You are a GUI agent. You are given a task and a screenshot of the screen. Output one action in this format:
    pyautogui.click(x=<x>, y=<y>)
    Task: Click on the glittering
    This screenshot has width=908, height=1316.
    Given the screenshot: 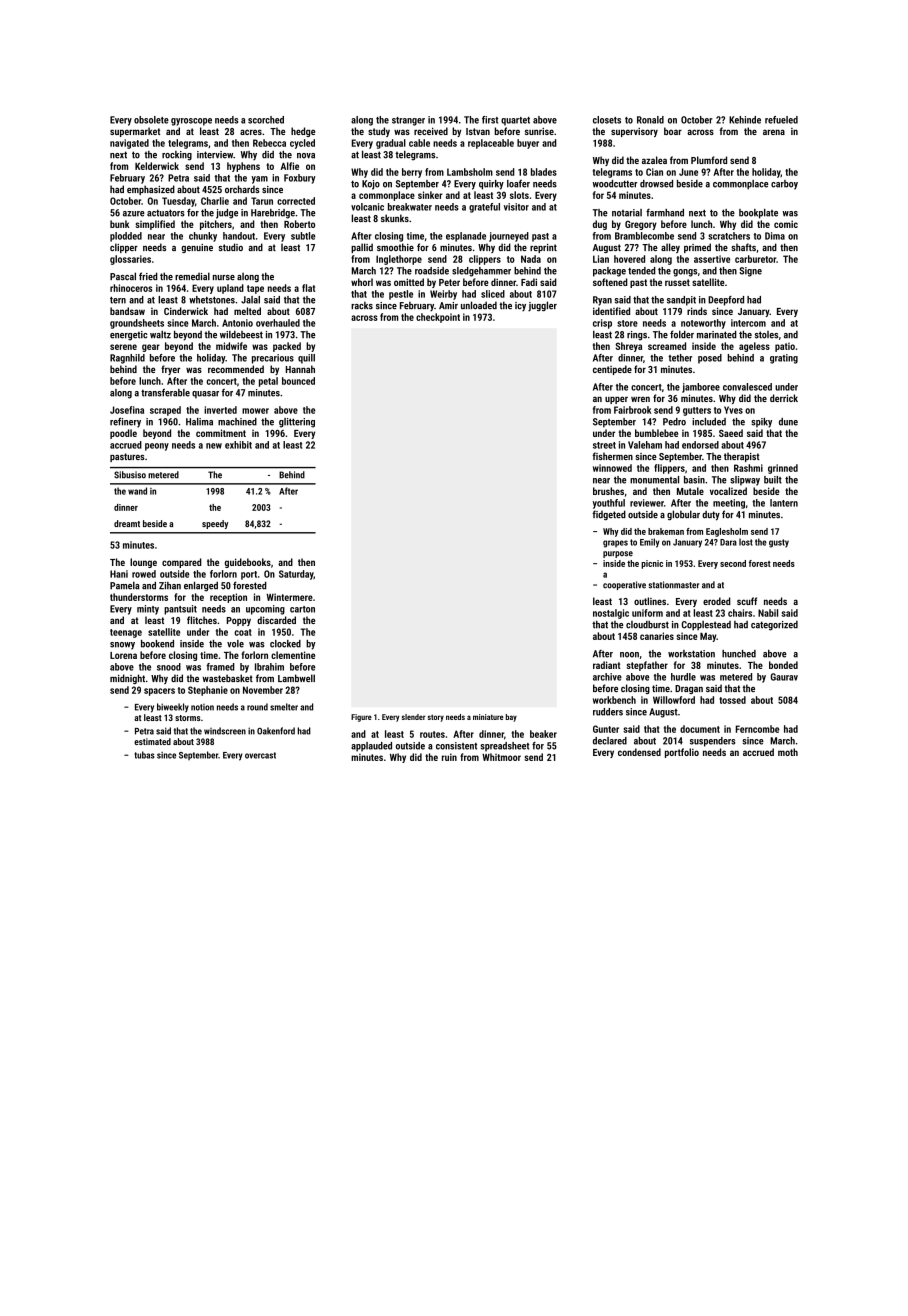 What is the action you would take?
    pyautogui.click(x=297, y=423)
